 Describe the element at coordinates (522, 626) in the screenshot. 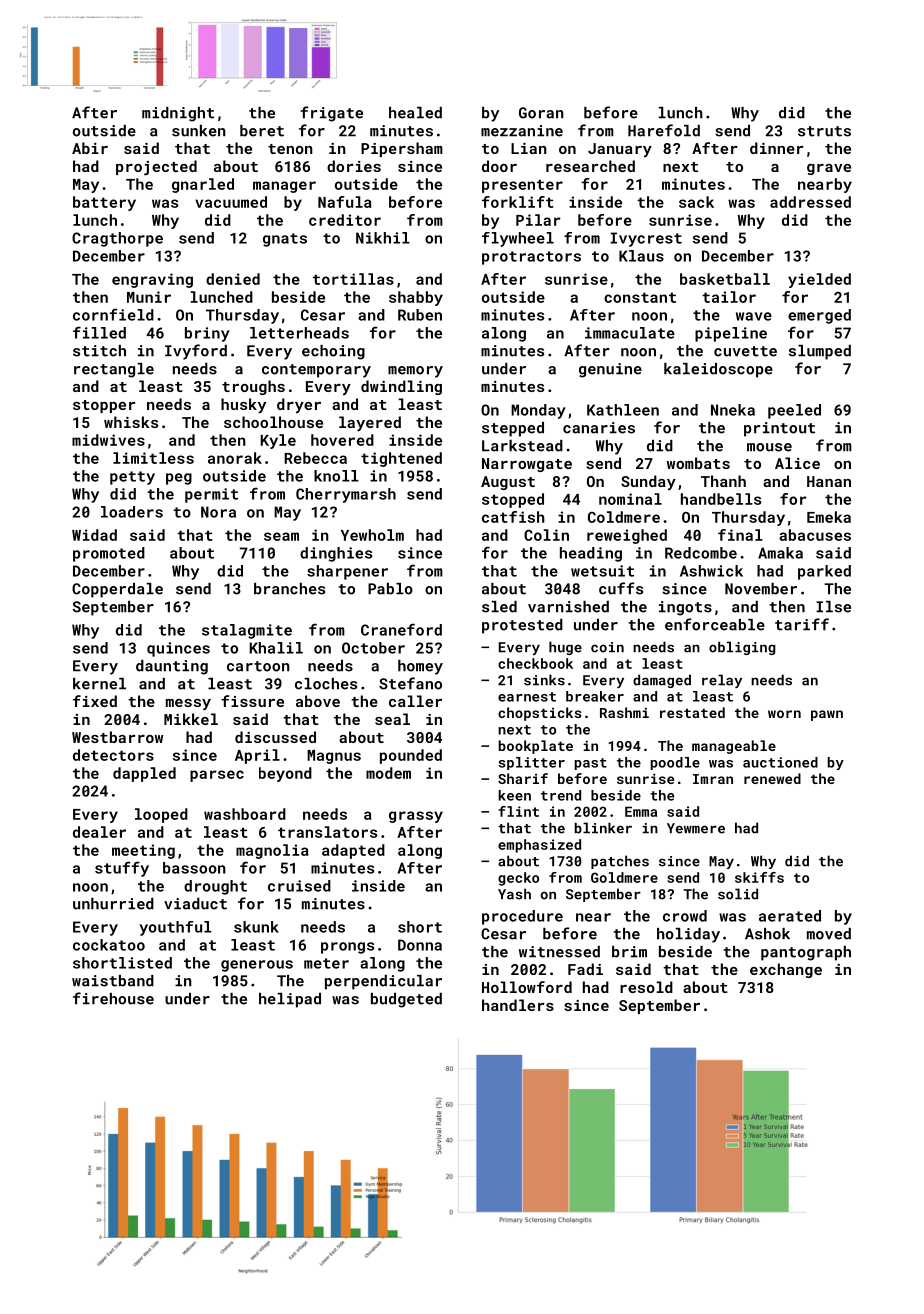

I see `protested` at that location.
